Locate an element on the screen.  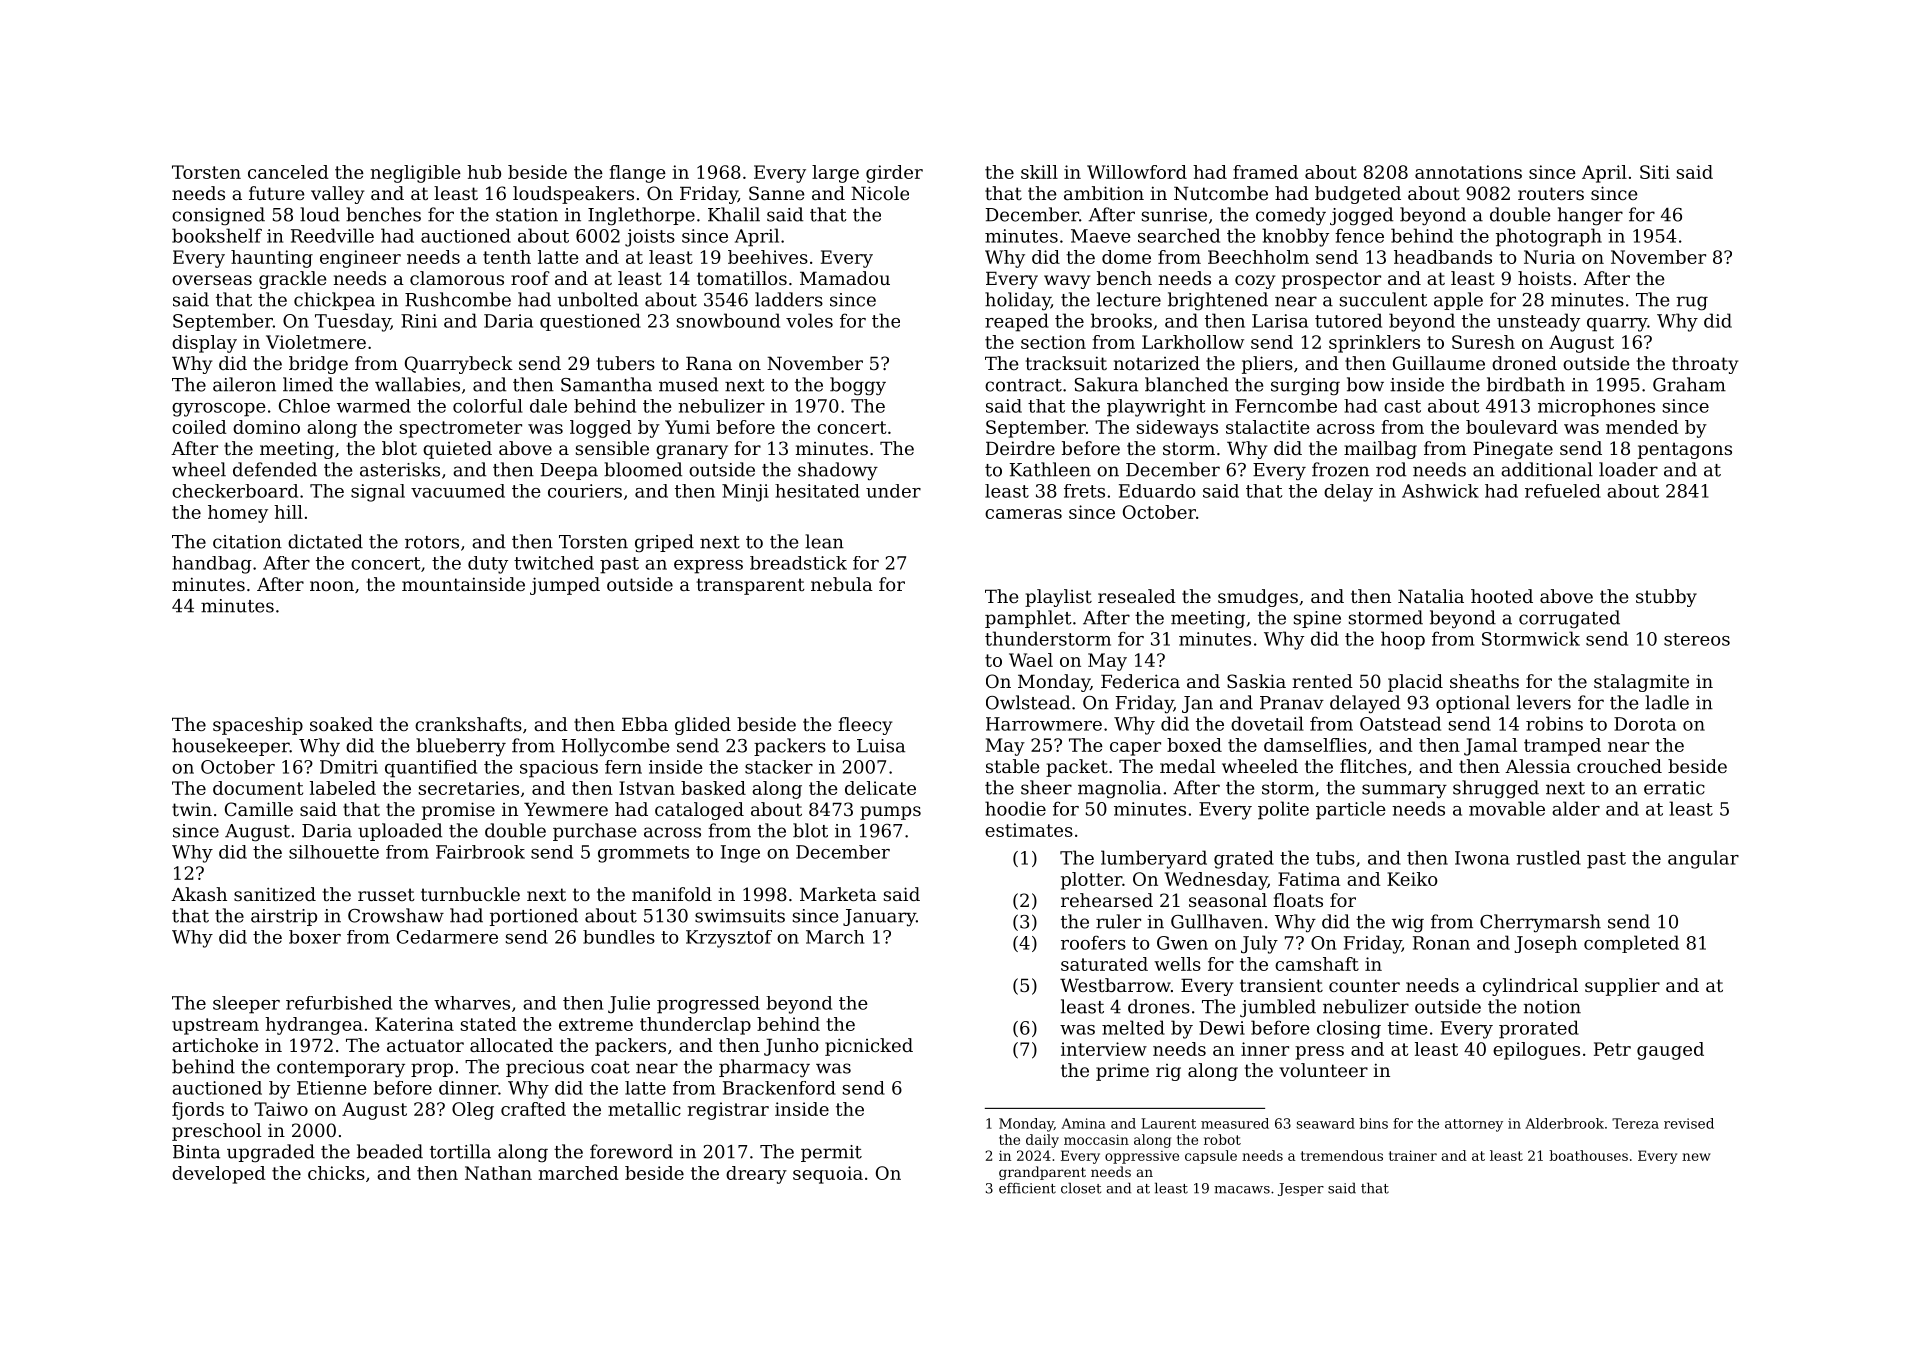
crankshafts is located at coordinates (468, 724).
